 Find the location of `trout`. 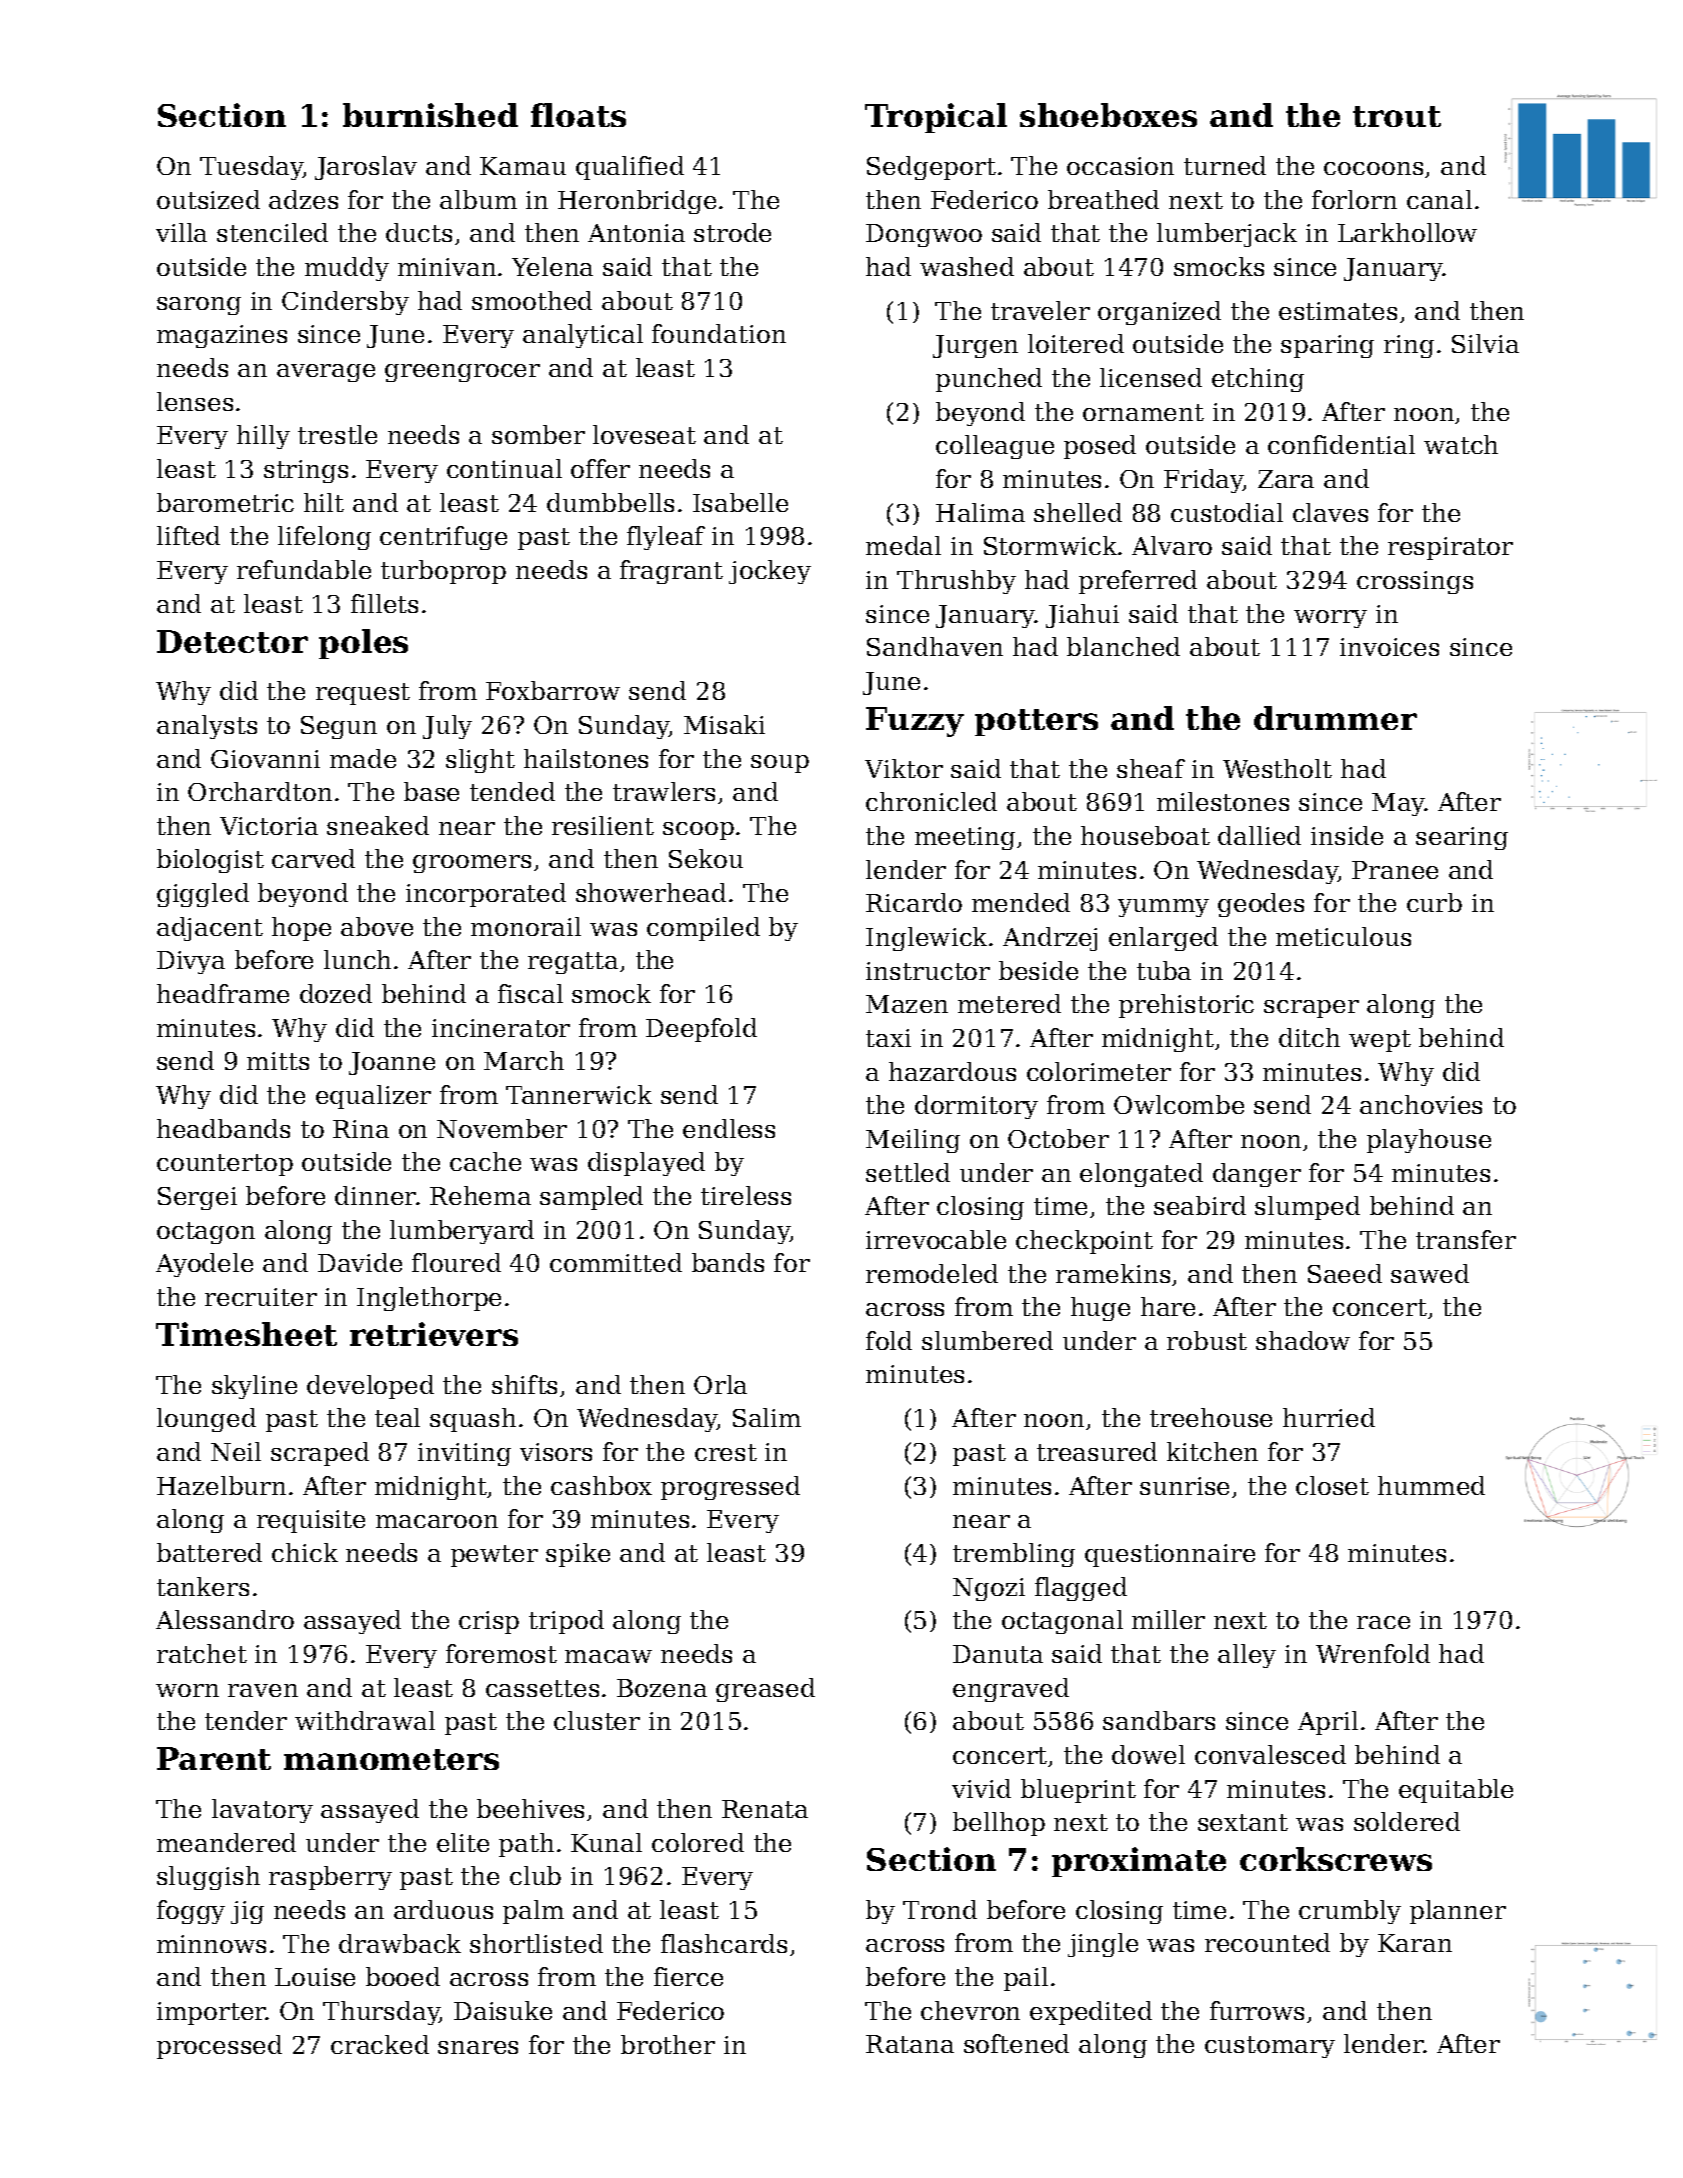

trout is located at coordinates (1397, 116).
